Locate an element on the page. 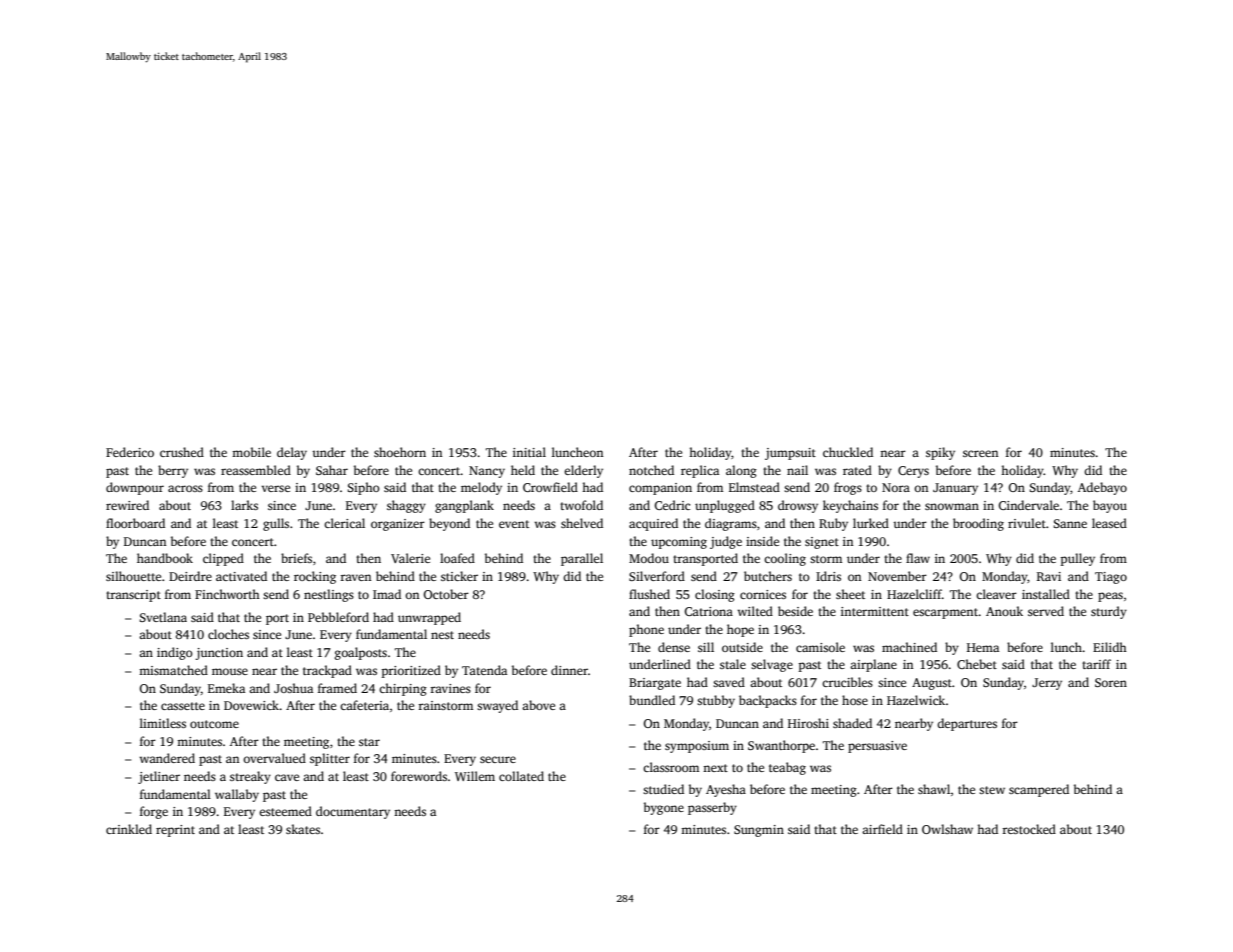 The height and width of the page is (952, 1233). initial is located at coordinates (529, 452).
